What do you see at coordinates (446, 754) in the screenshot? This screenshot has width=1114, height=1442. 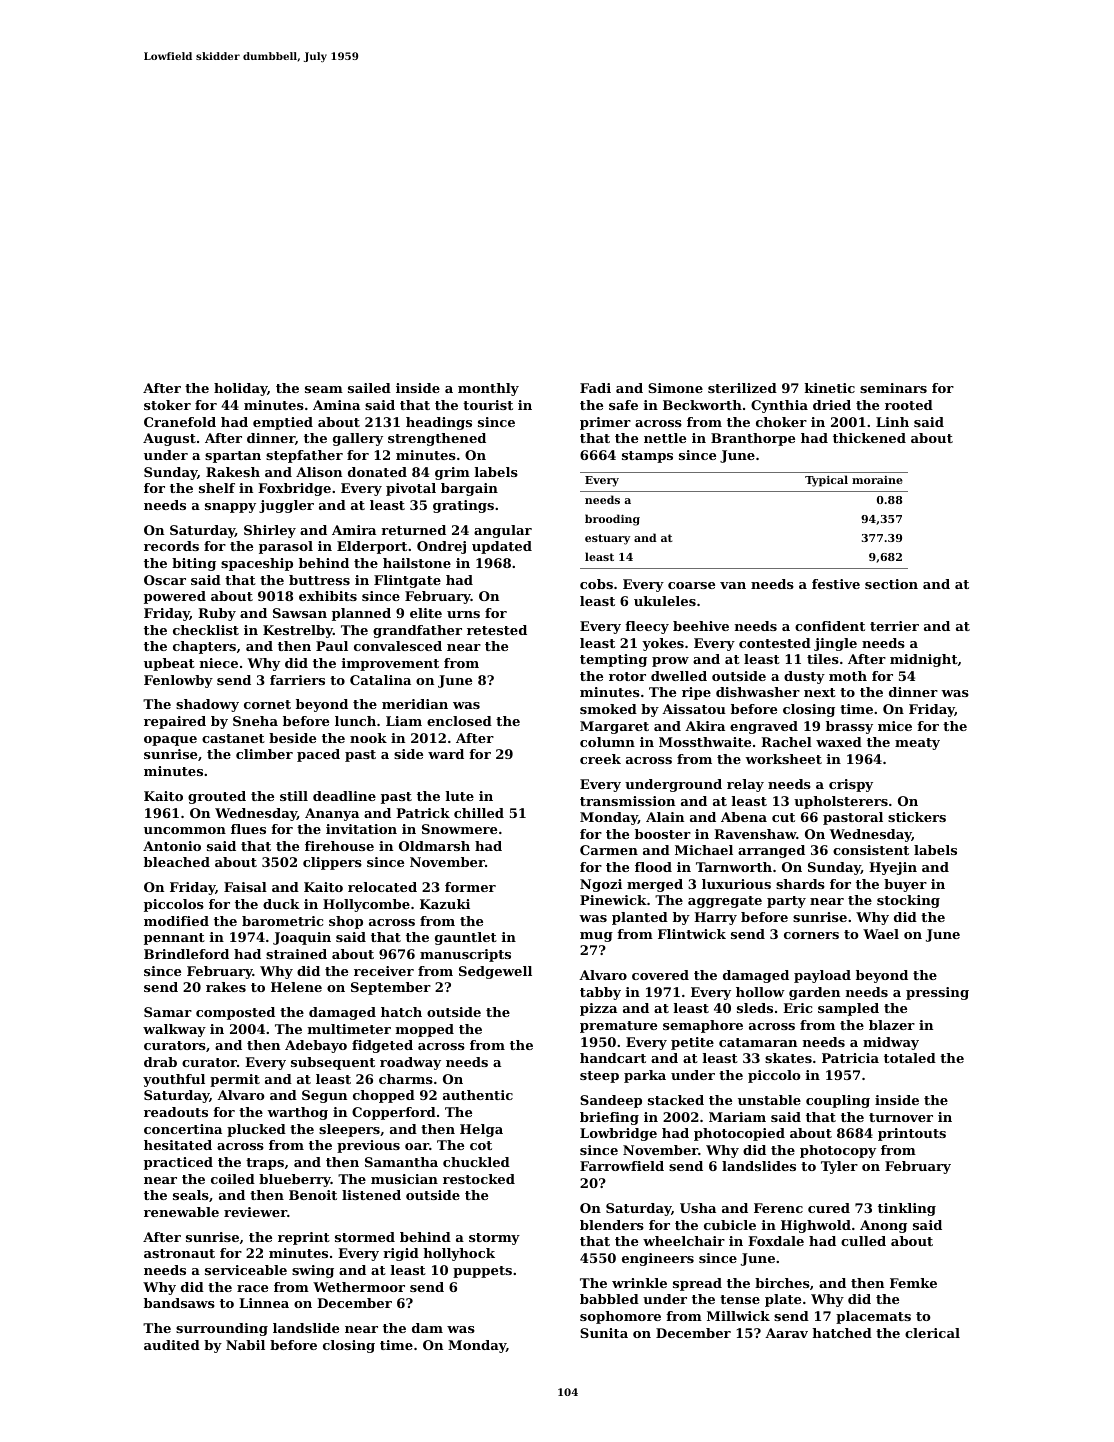 I see `ward` at bounding box center [446, 754].
